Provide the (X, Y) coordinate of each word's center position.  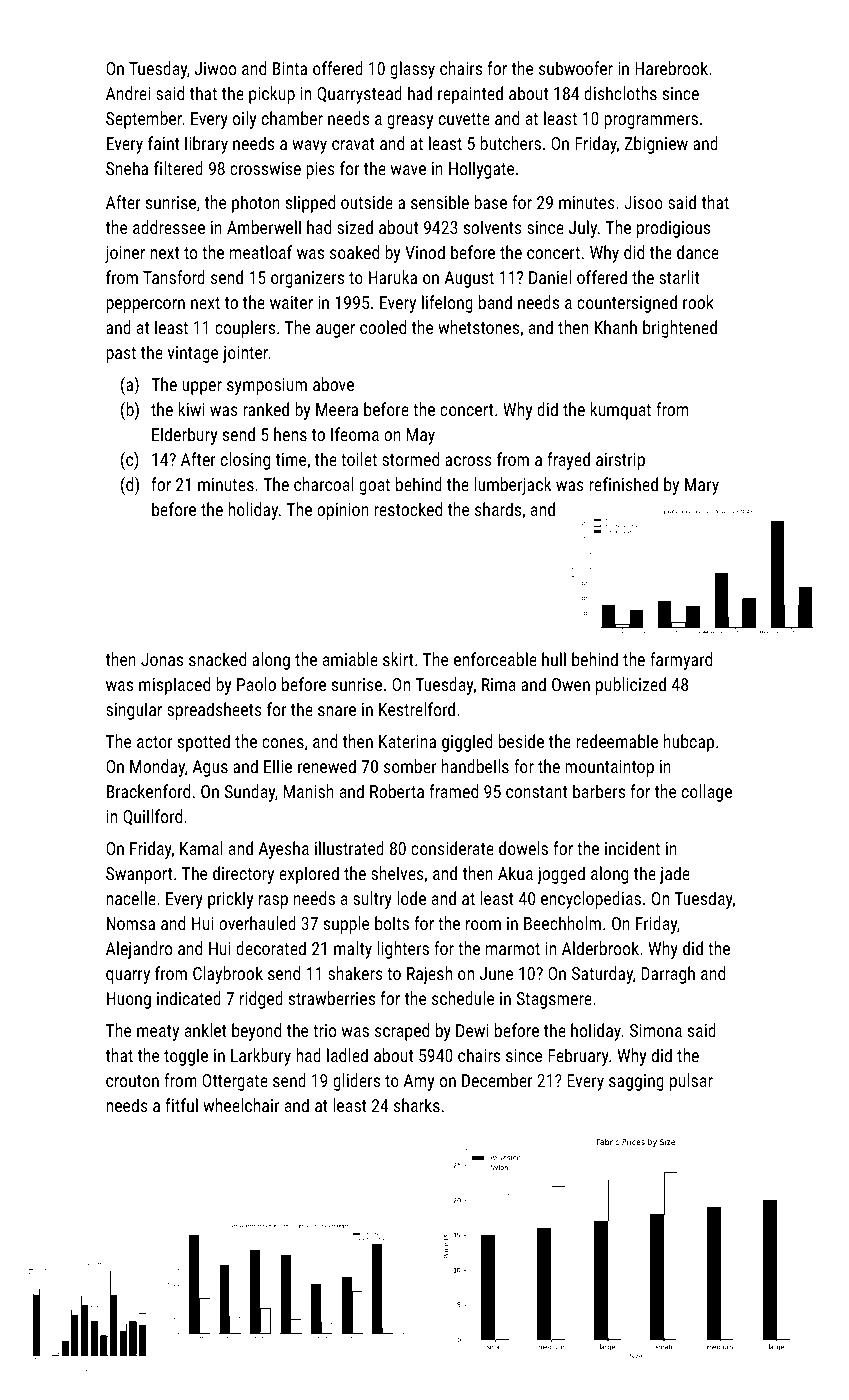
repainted (470, 95)
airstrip (620, 461)
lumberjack (512, 486)
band (495, 302)
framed (453, 791)
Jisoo (643, 202)
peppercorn (145, 306)
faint (164, 143)
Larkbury (261, 1057)
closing (245, 461)
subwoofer (576, 68)
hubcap (689, 743)
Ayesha (284, 850)
